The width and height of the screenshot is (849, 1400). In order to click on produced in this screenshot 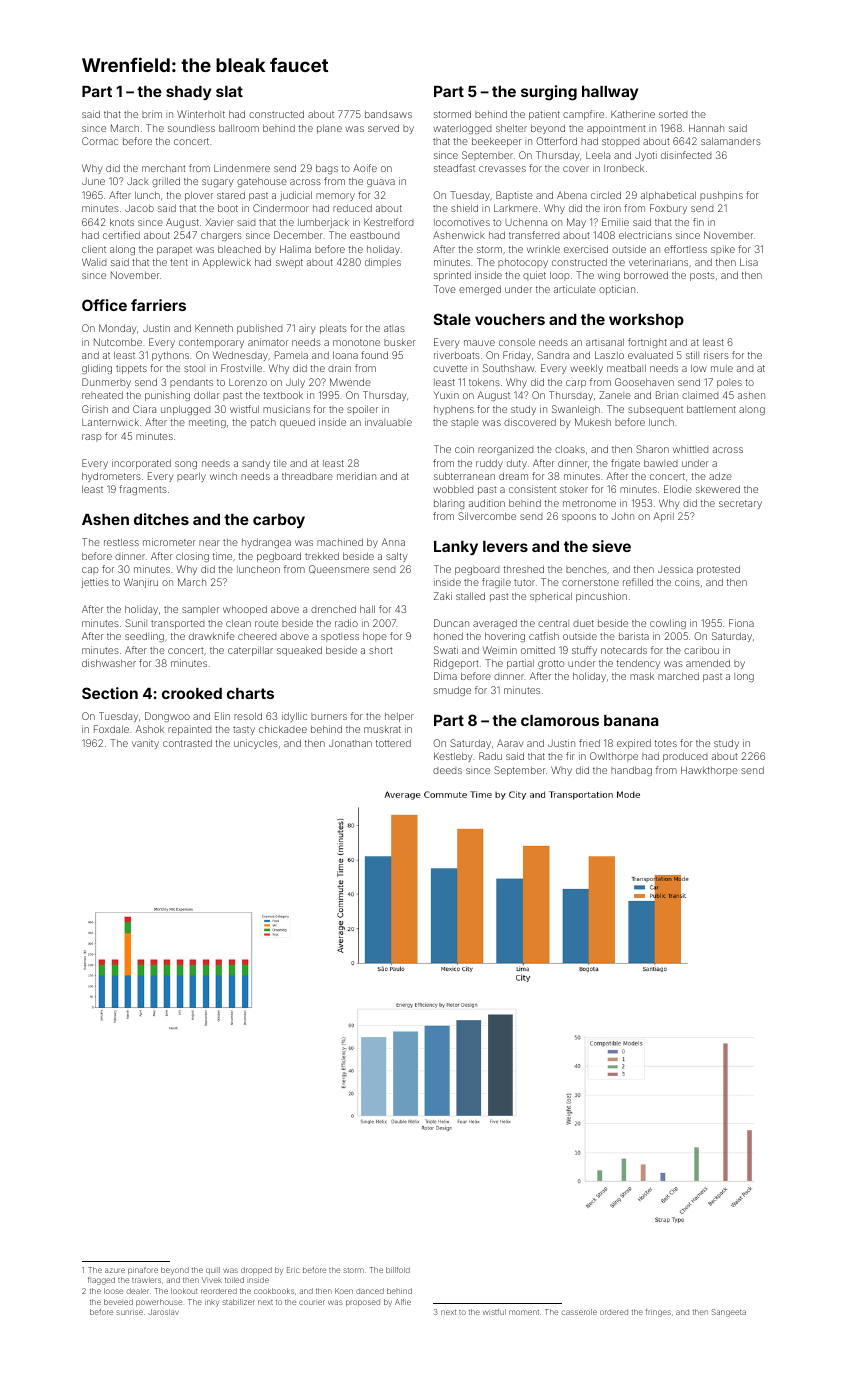, I will do `click(685, 757)`.
